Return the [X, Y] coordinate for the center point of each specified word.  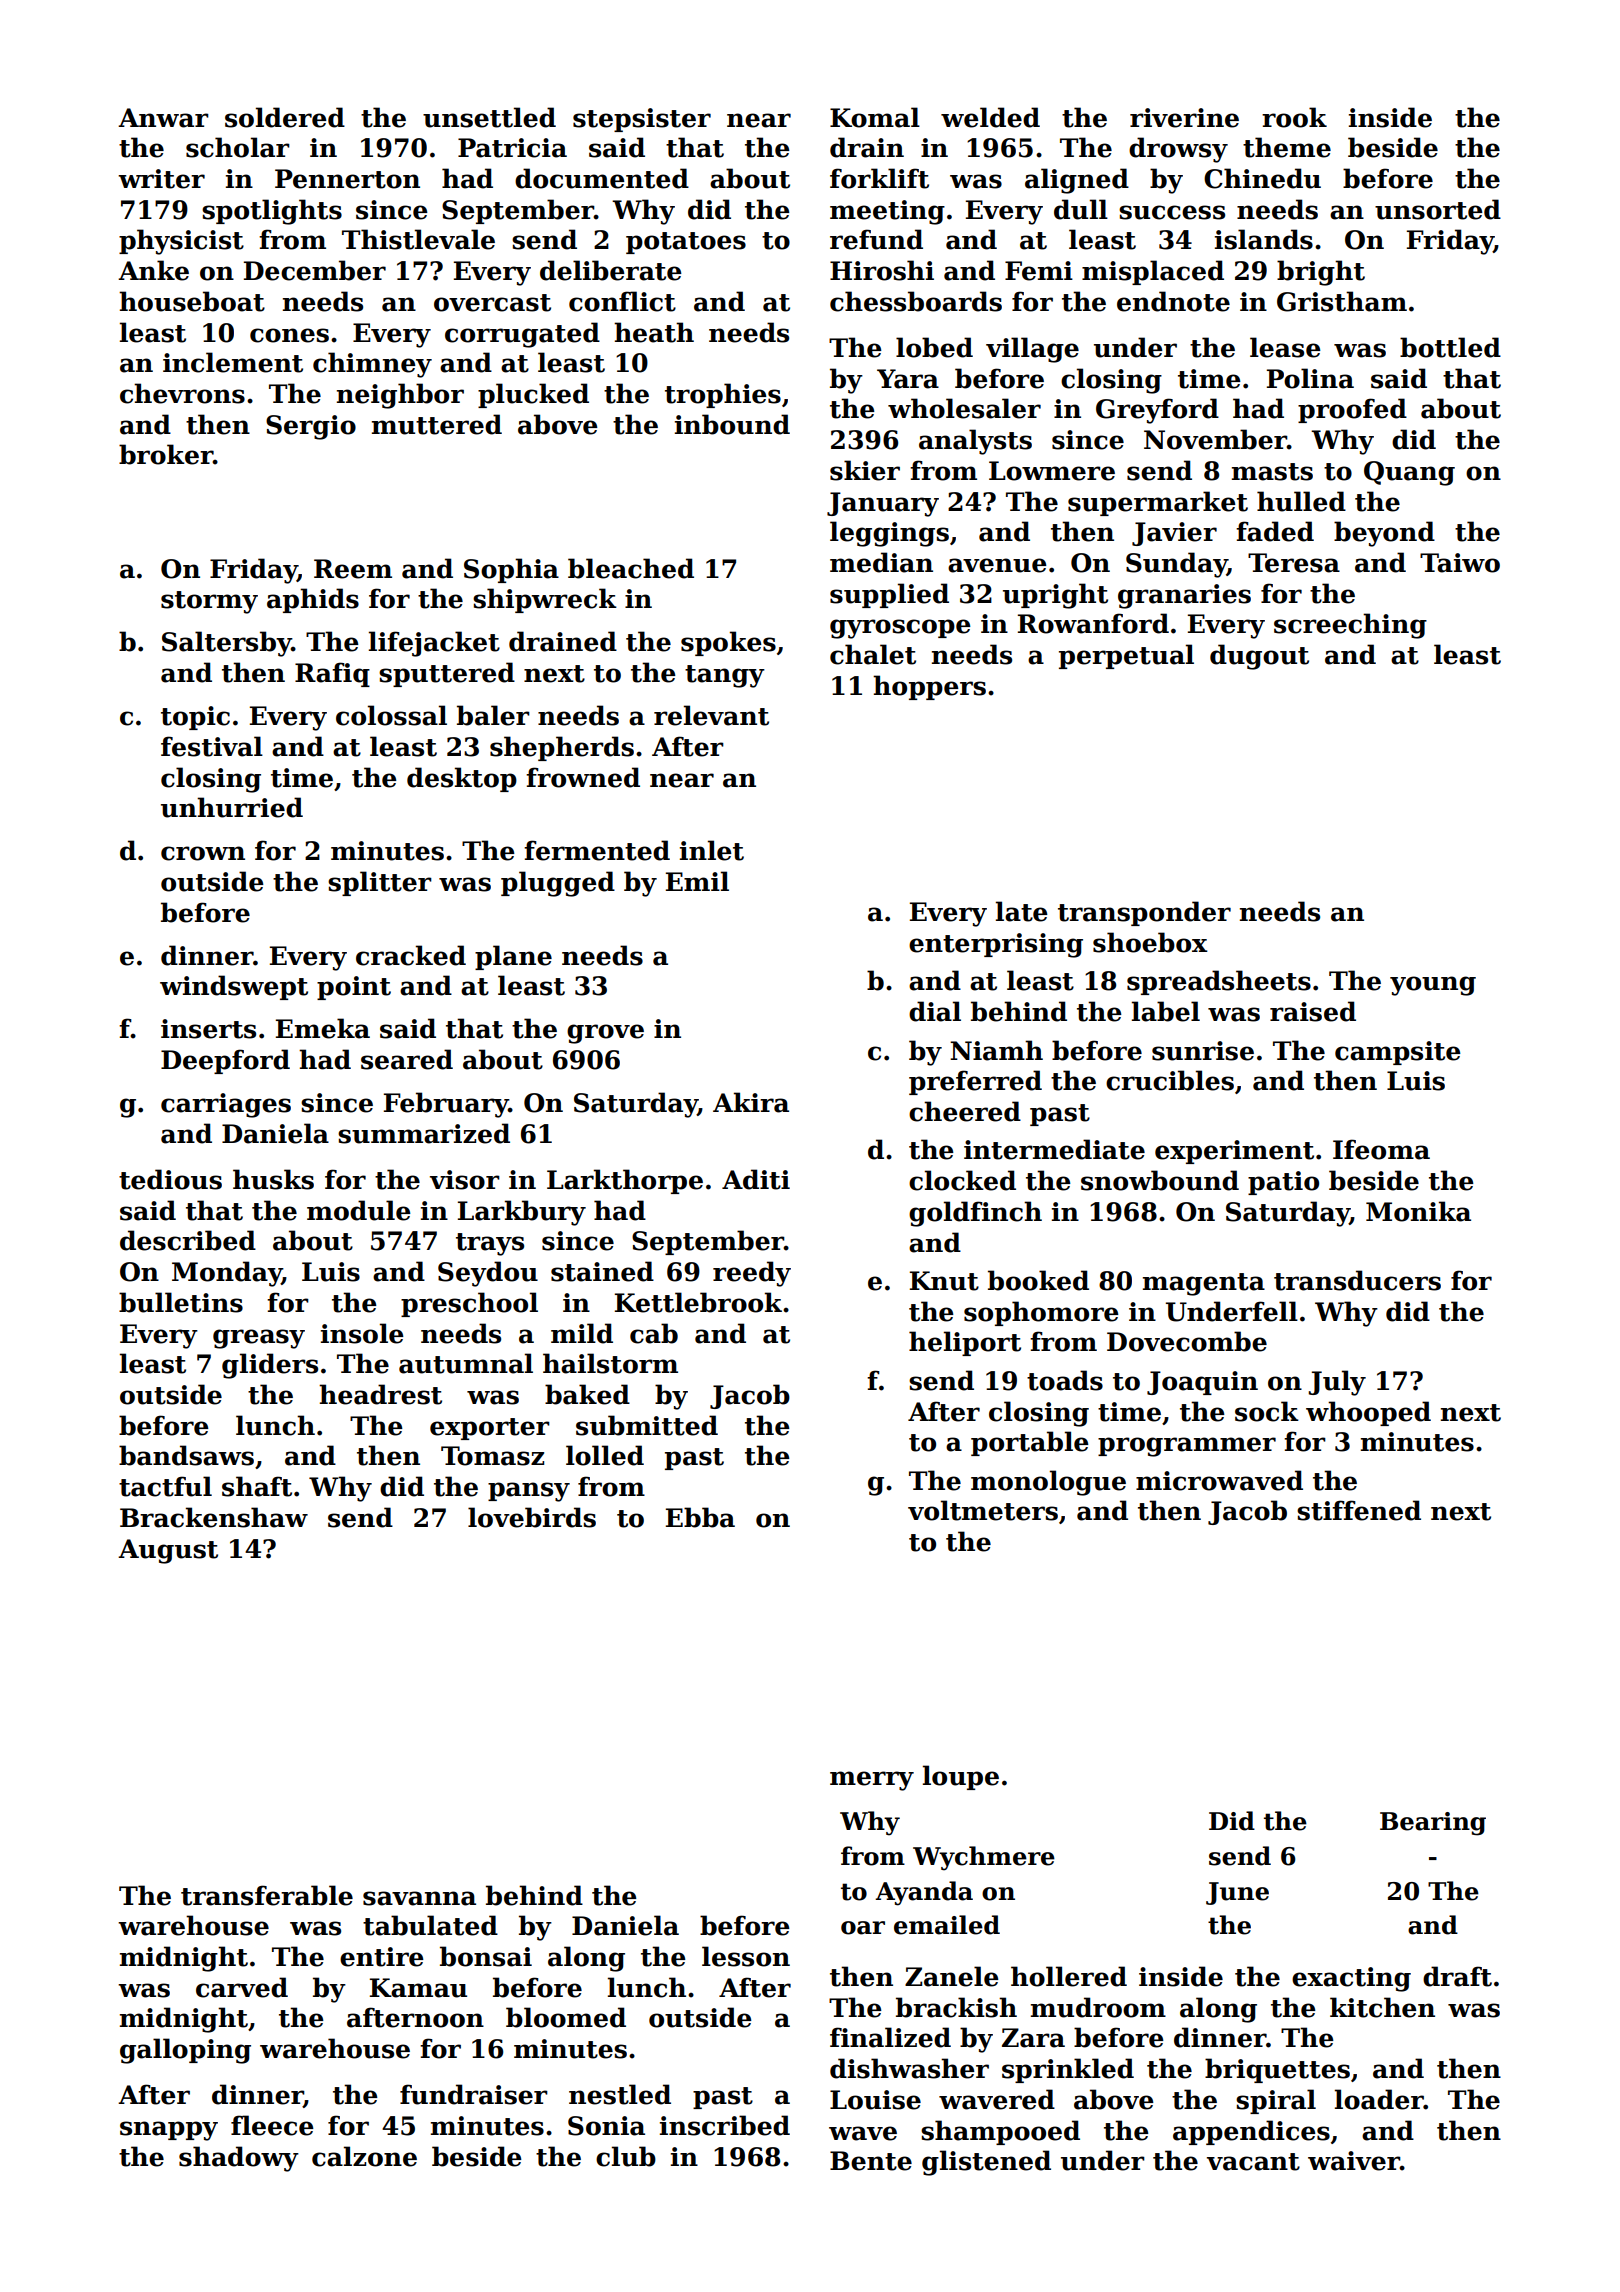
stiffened [1359, 1510]
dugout [1259, 657]
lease [1285, 347]
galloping [185, 2051]
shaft [257, 1486]
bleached [631, 568]
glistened [986, 2163]
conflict [622, 301]
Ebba [700, 1517]
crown [203, 853]
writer [161, 179]
